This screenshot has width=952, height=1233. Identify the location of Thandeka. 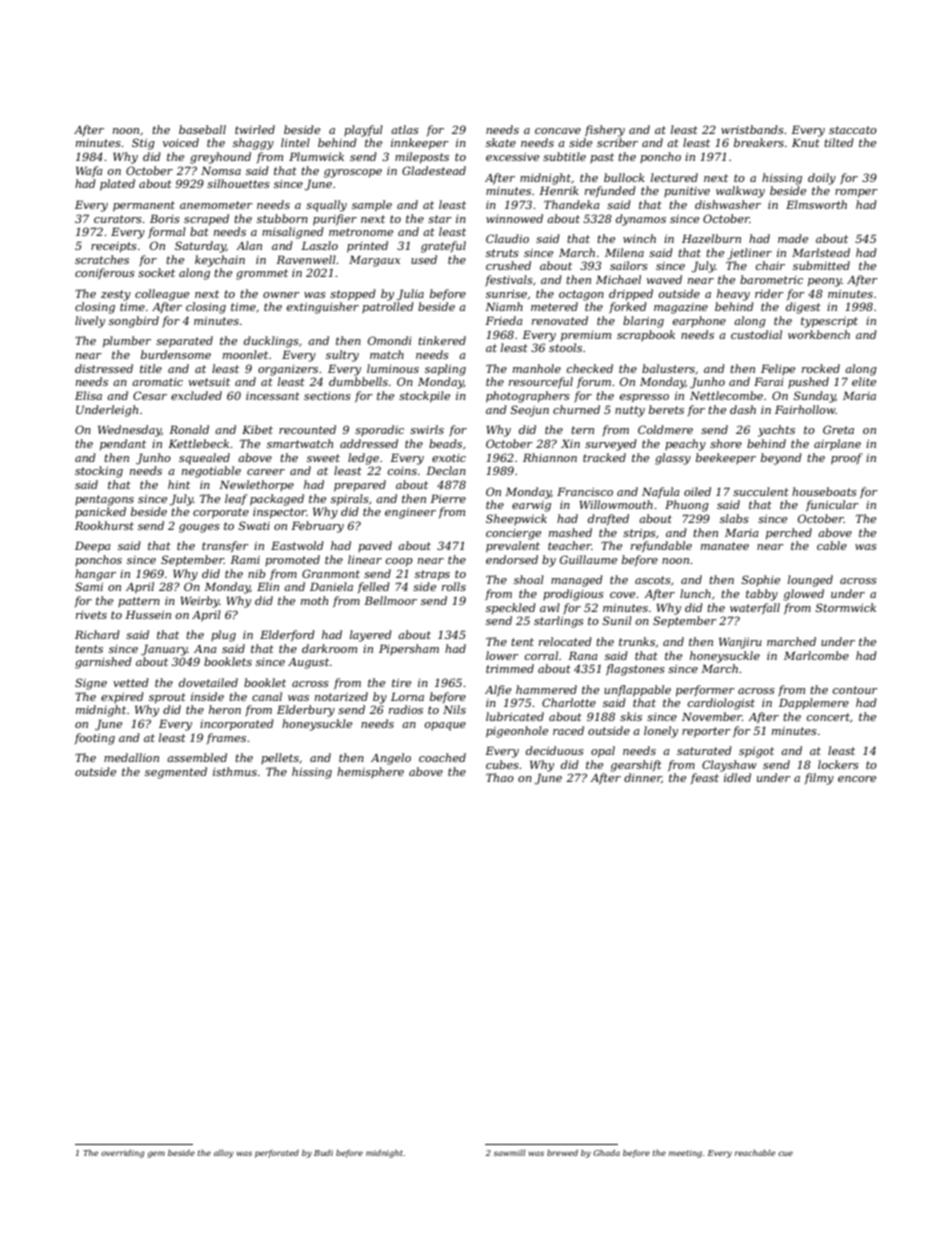
(572, 204).
